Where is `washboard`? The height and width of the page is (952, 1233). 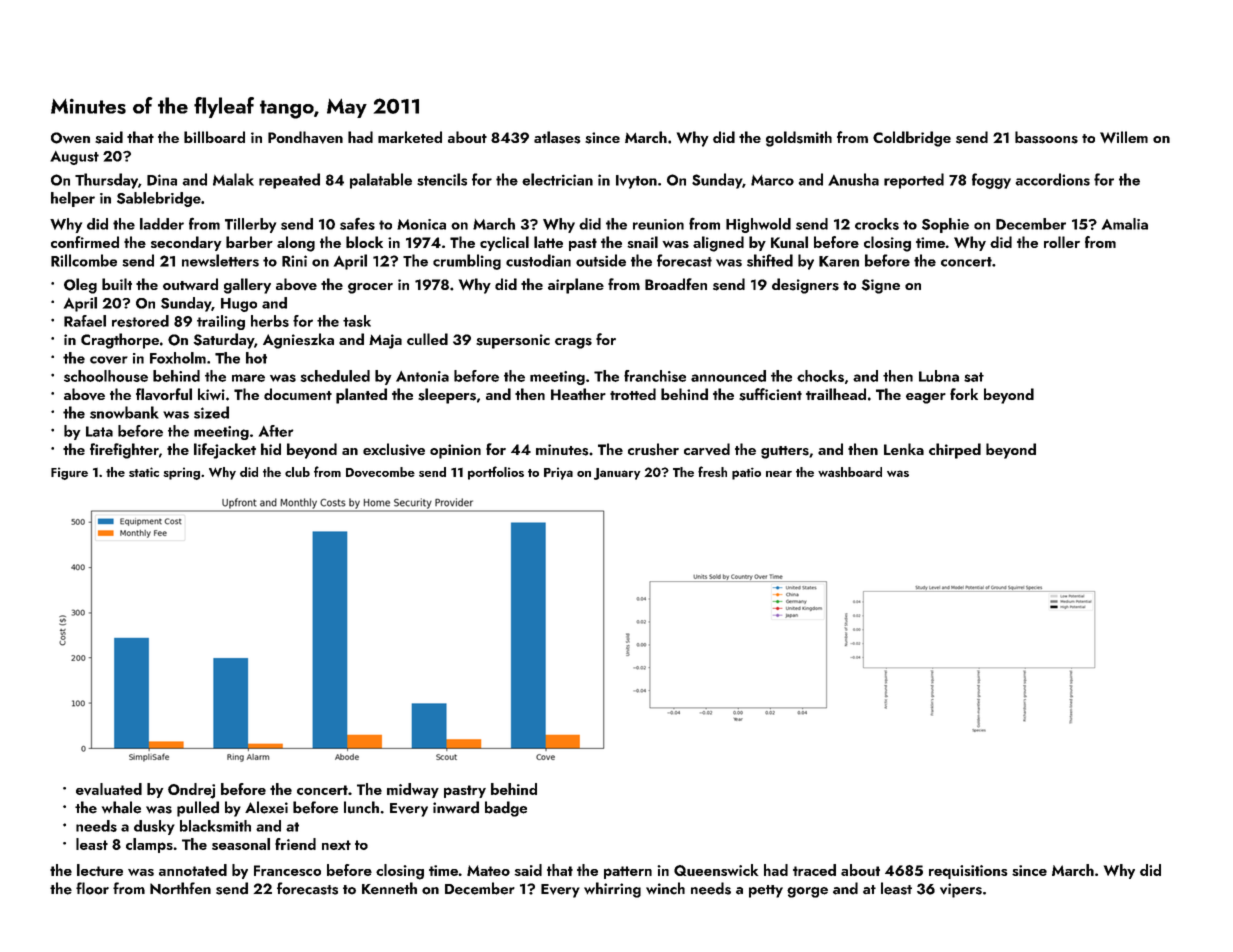 washboard is located at coordinates (850, 472).
